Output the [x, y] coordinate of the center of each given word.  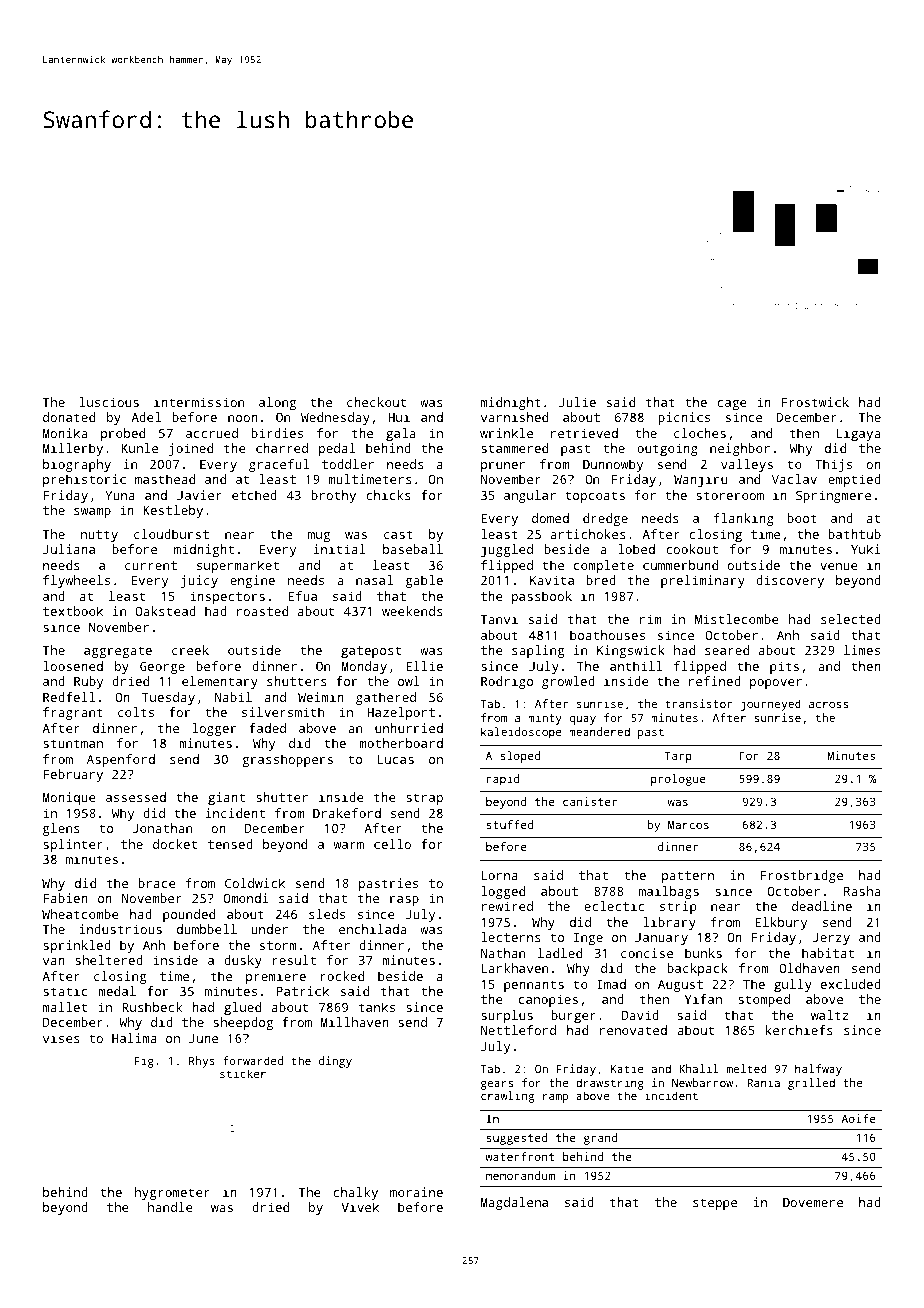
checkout [376, 402]
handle [170, 1207]
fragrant [73, 713]
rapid [503, 780]
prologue [678, 780]
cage [732, 405]
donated [69, 417]
